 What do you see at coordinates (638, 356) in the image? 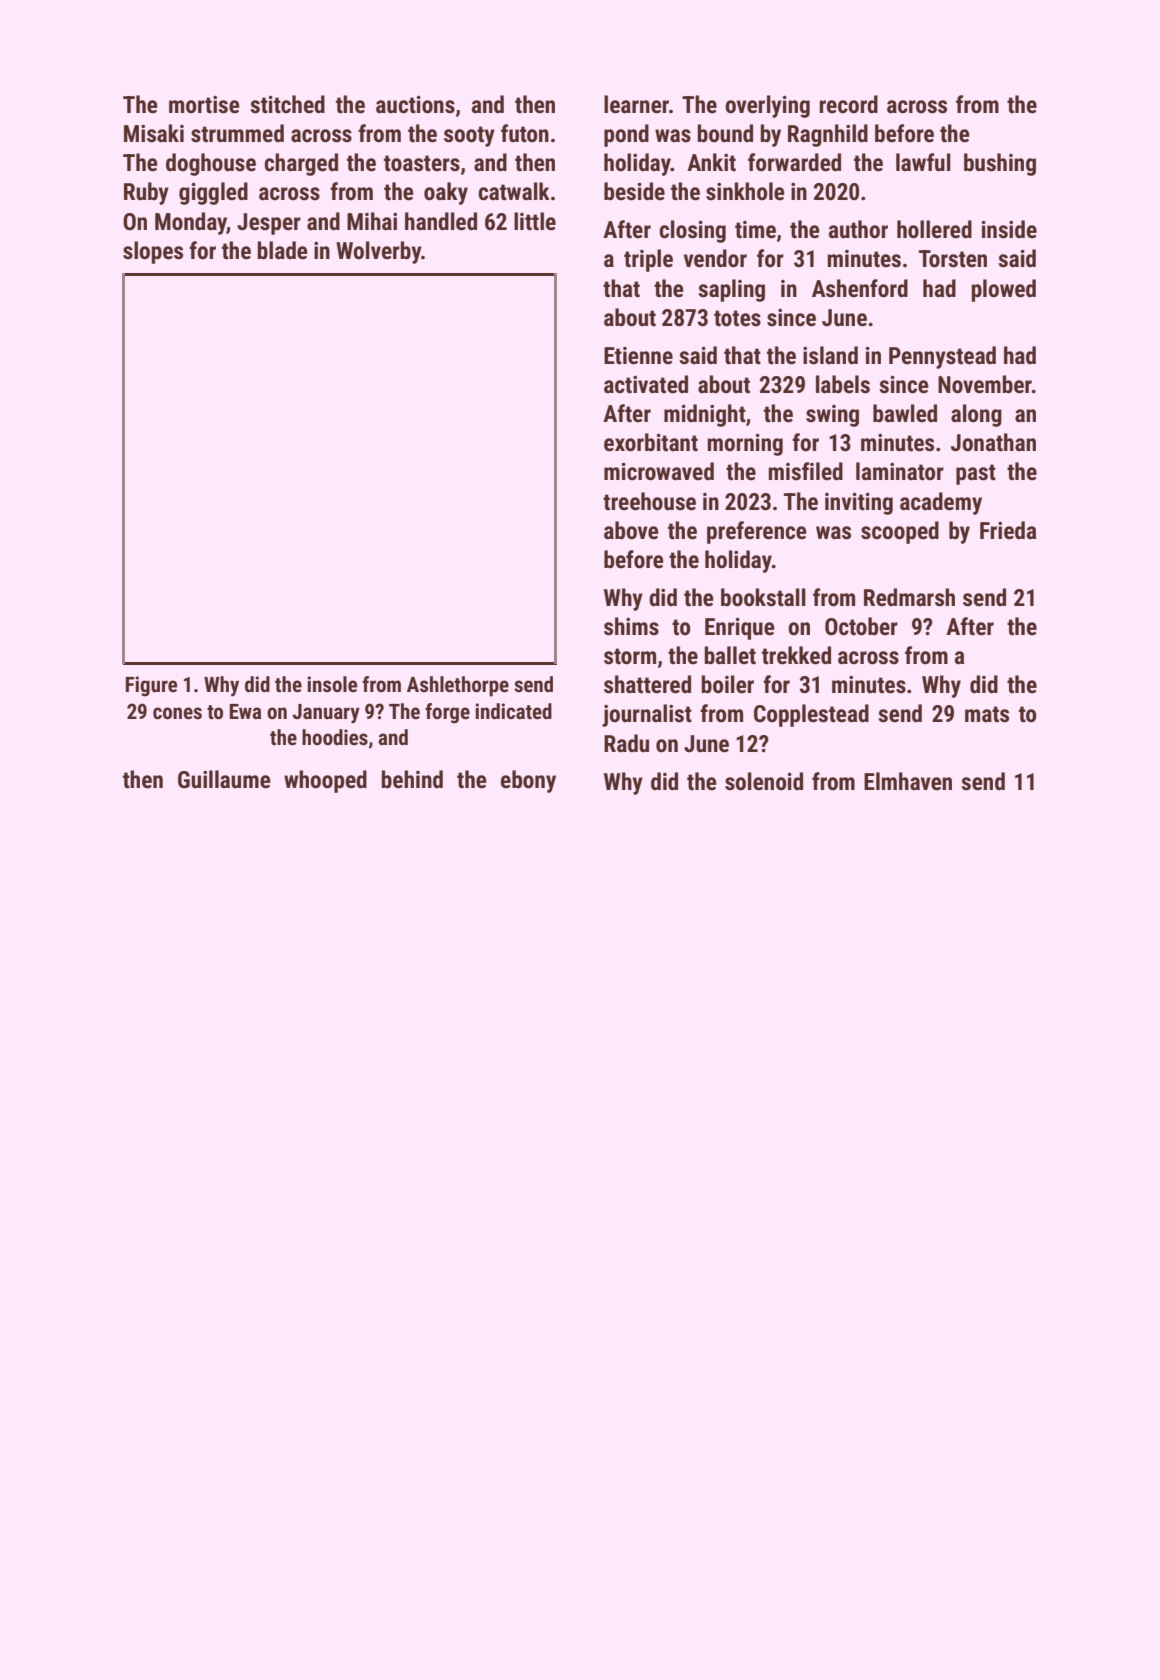
I see `Etienne` at bounding box center [638, 356].
